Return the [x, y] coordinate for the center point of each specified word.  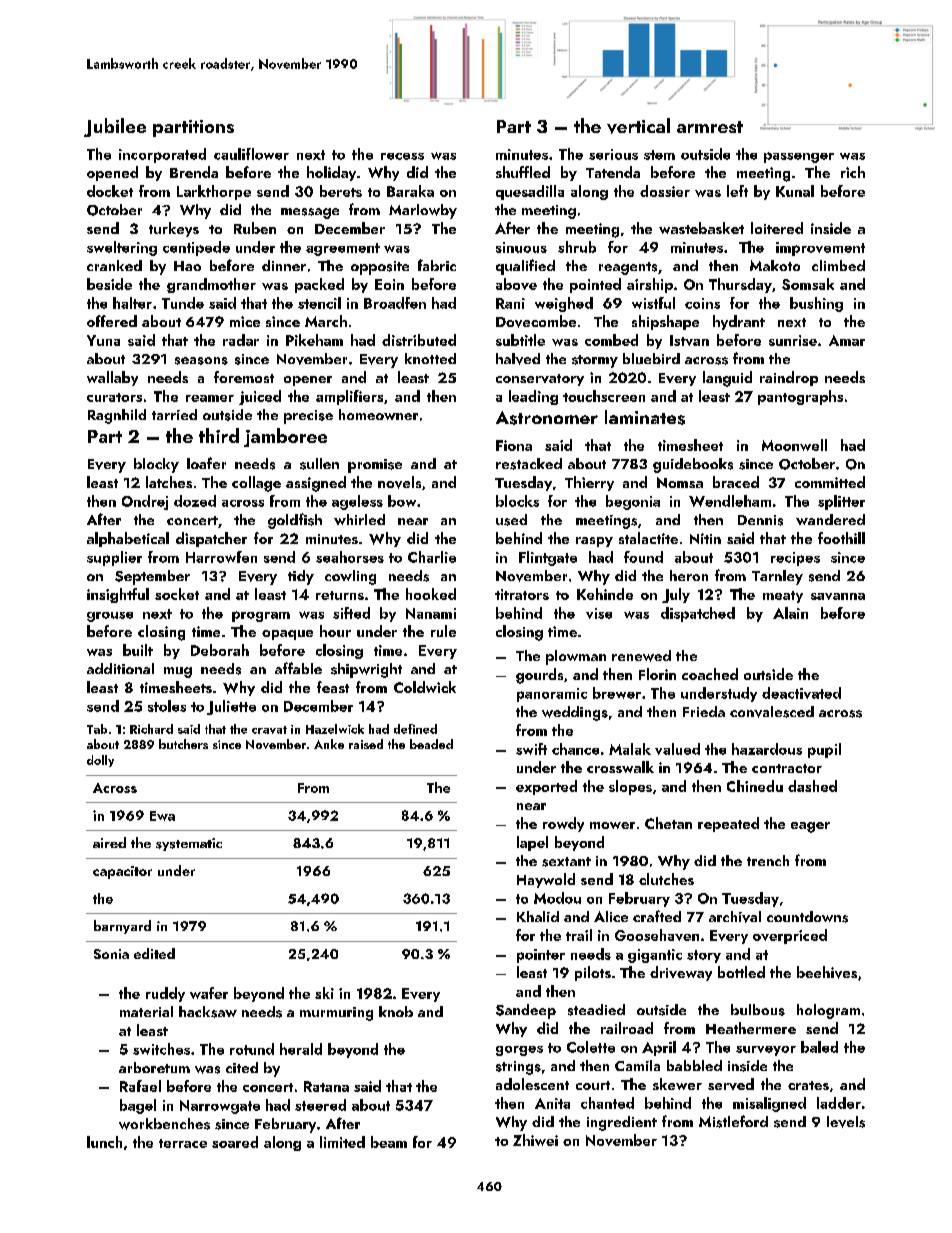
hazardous [767, 749]
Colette [591, 1047]
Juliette [231, 707]
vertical [638, 126]
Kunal [795, 191]
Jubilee [115, 127]
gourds [539, 676]
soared [235, 1142]
